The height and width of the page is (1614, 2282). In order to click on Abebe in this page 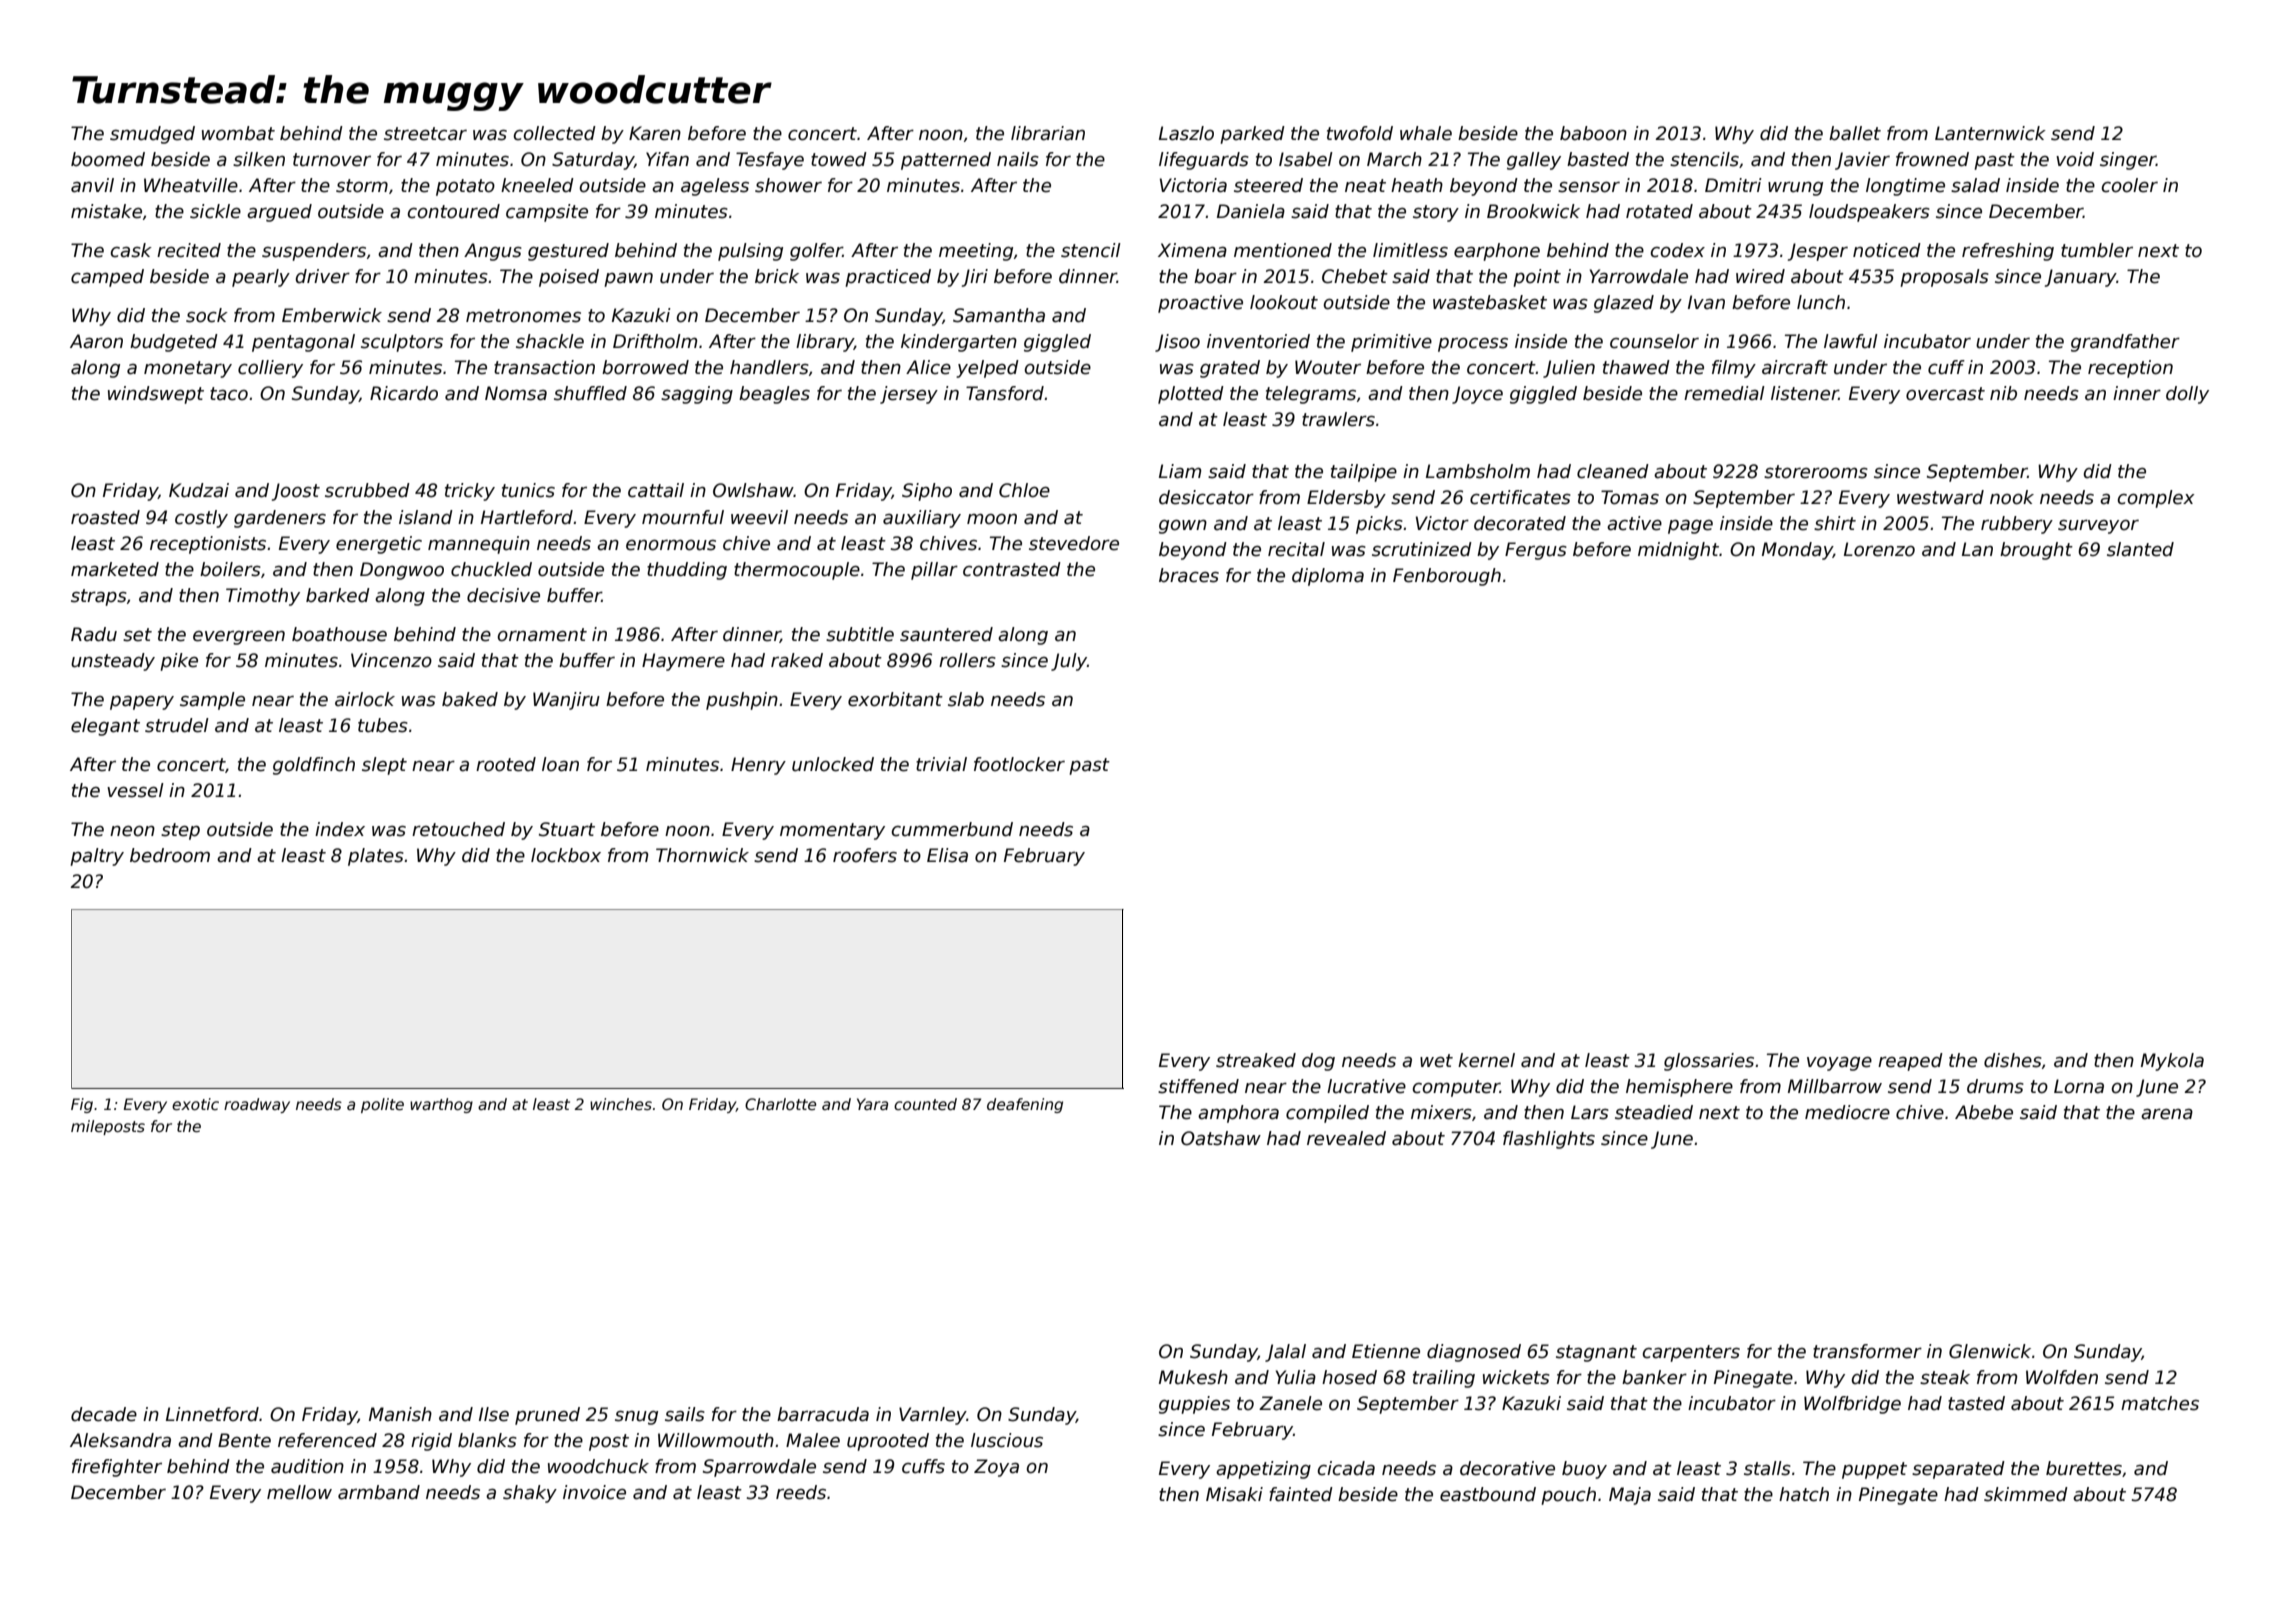, I will do `click(1984, 1112)`.
